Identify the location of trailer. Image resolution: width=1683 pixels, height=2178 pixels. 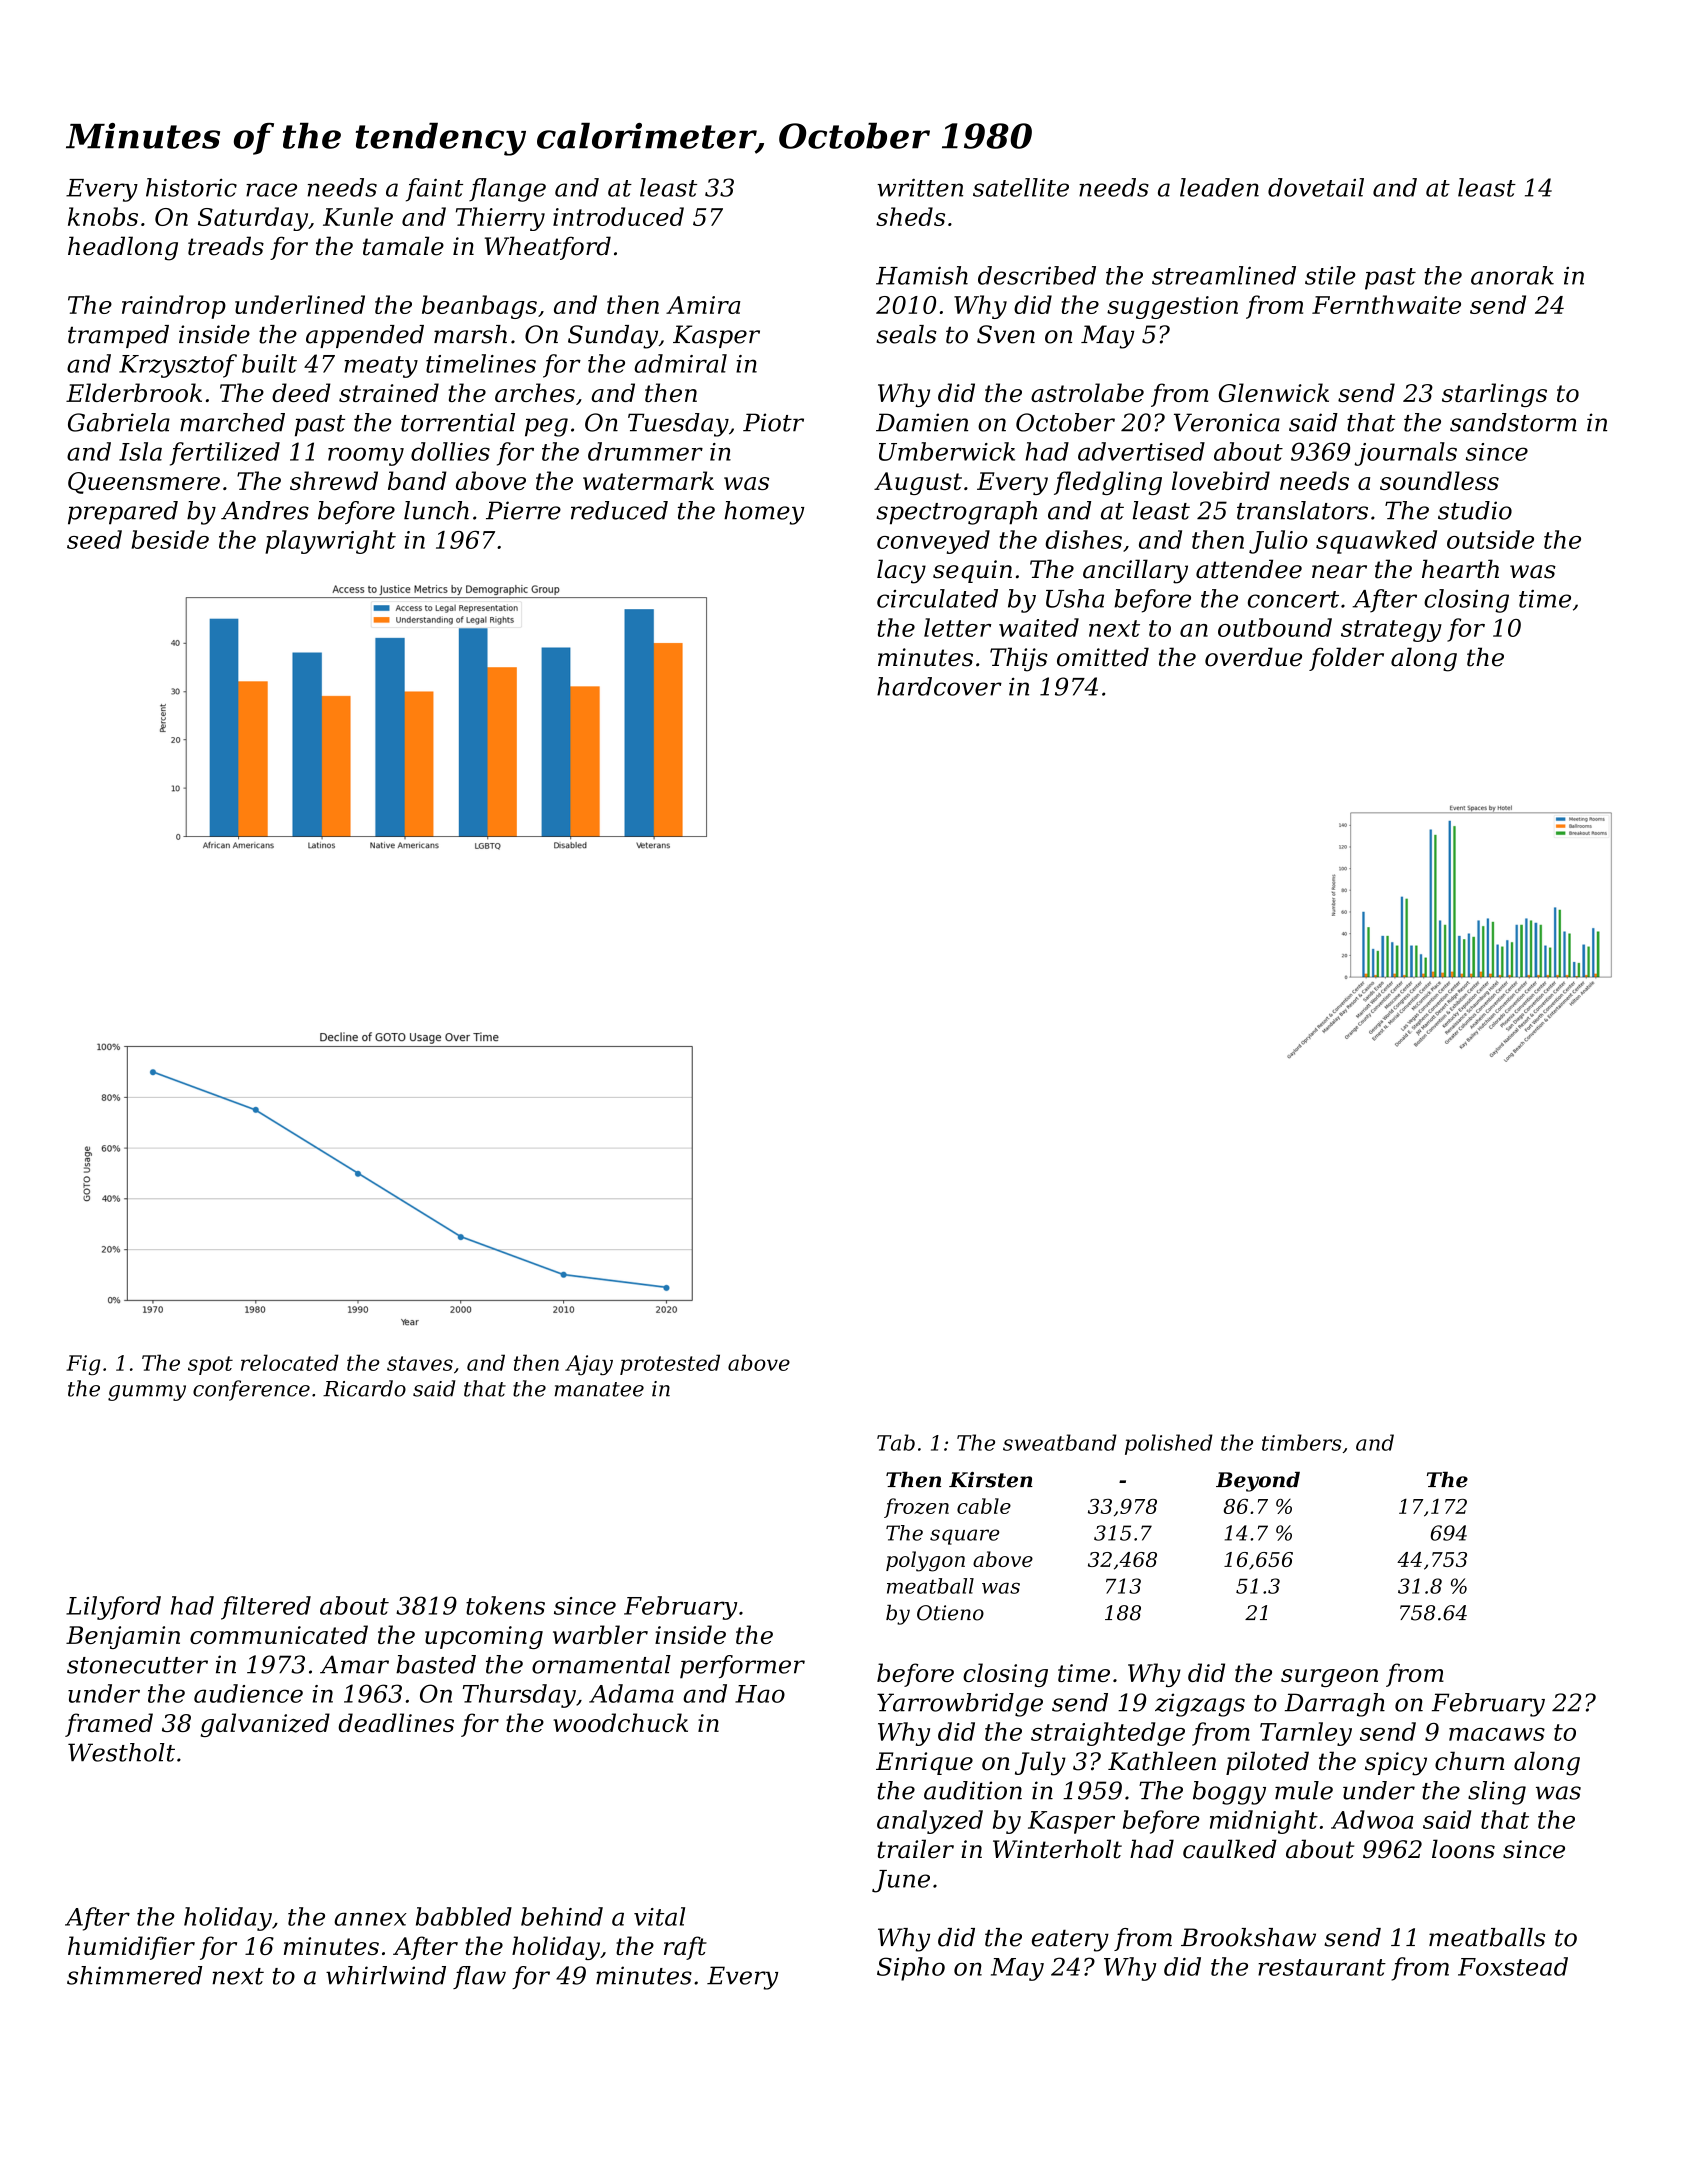
(915, 1849).
